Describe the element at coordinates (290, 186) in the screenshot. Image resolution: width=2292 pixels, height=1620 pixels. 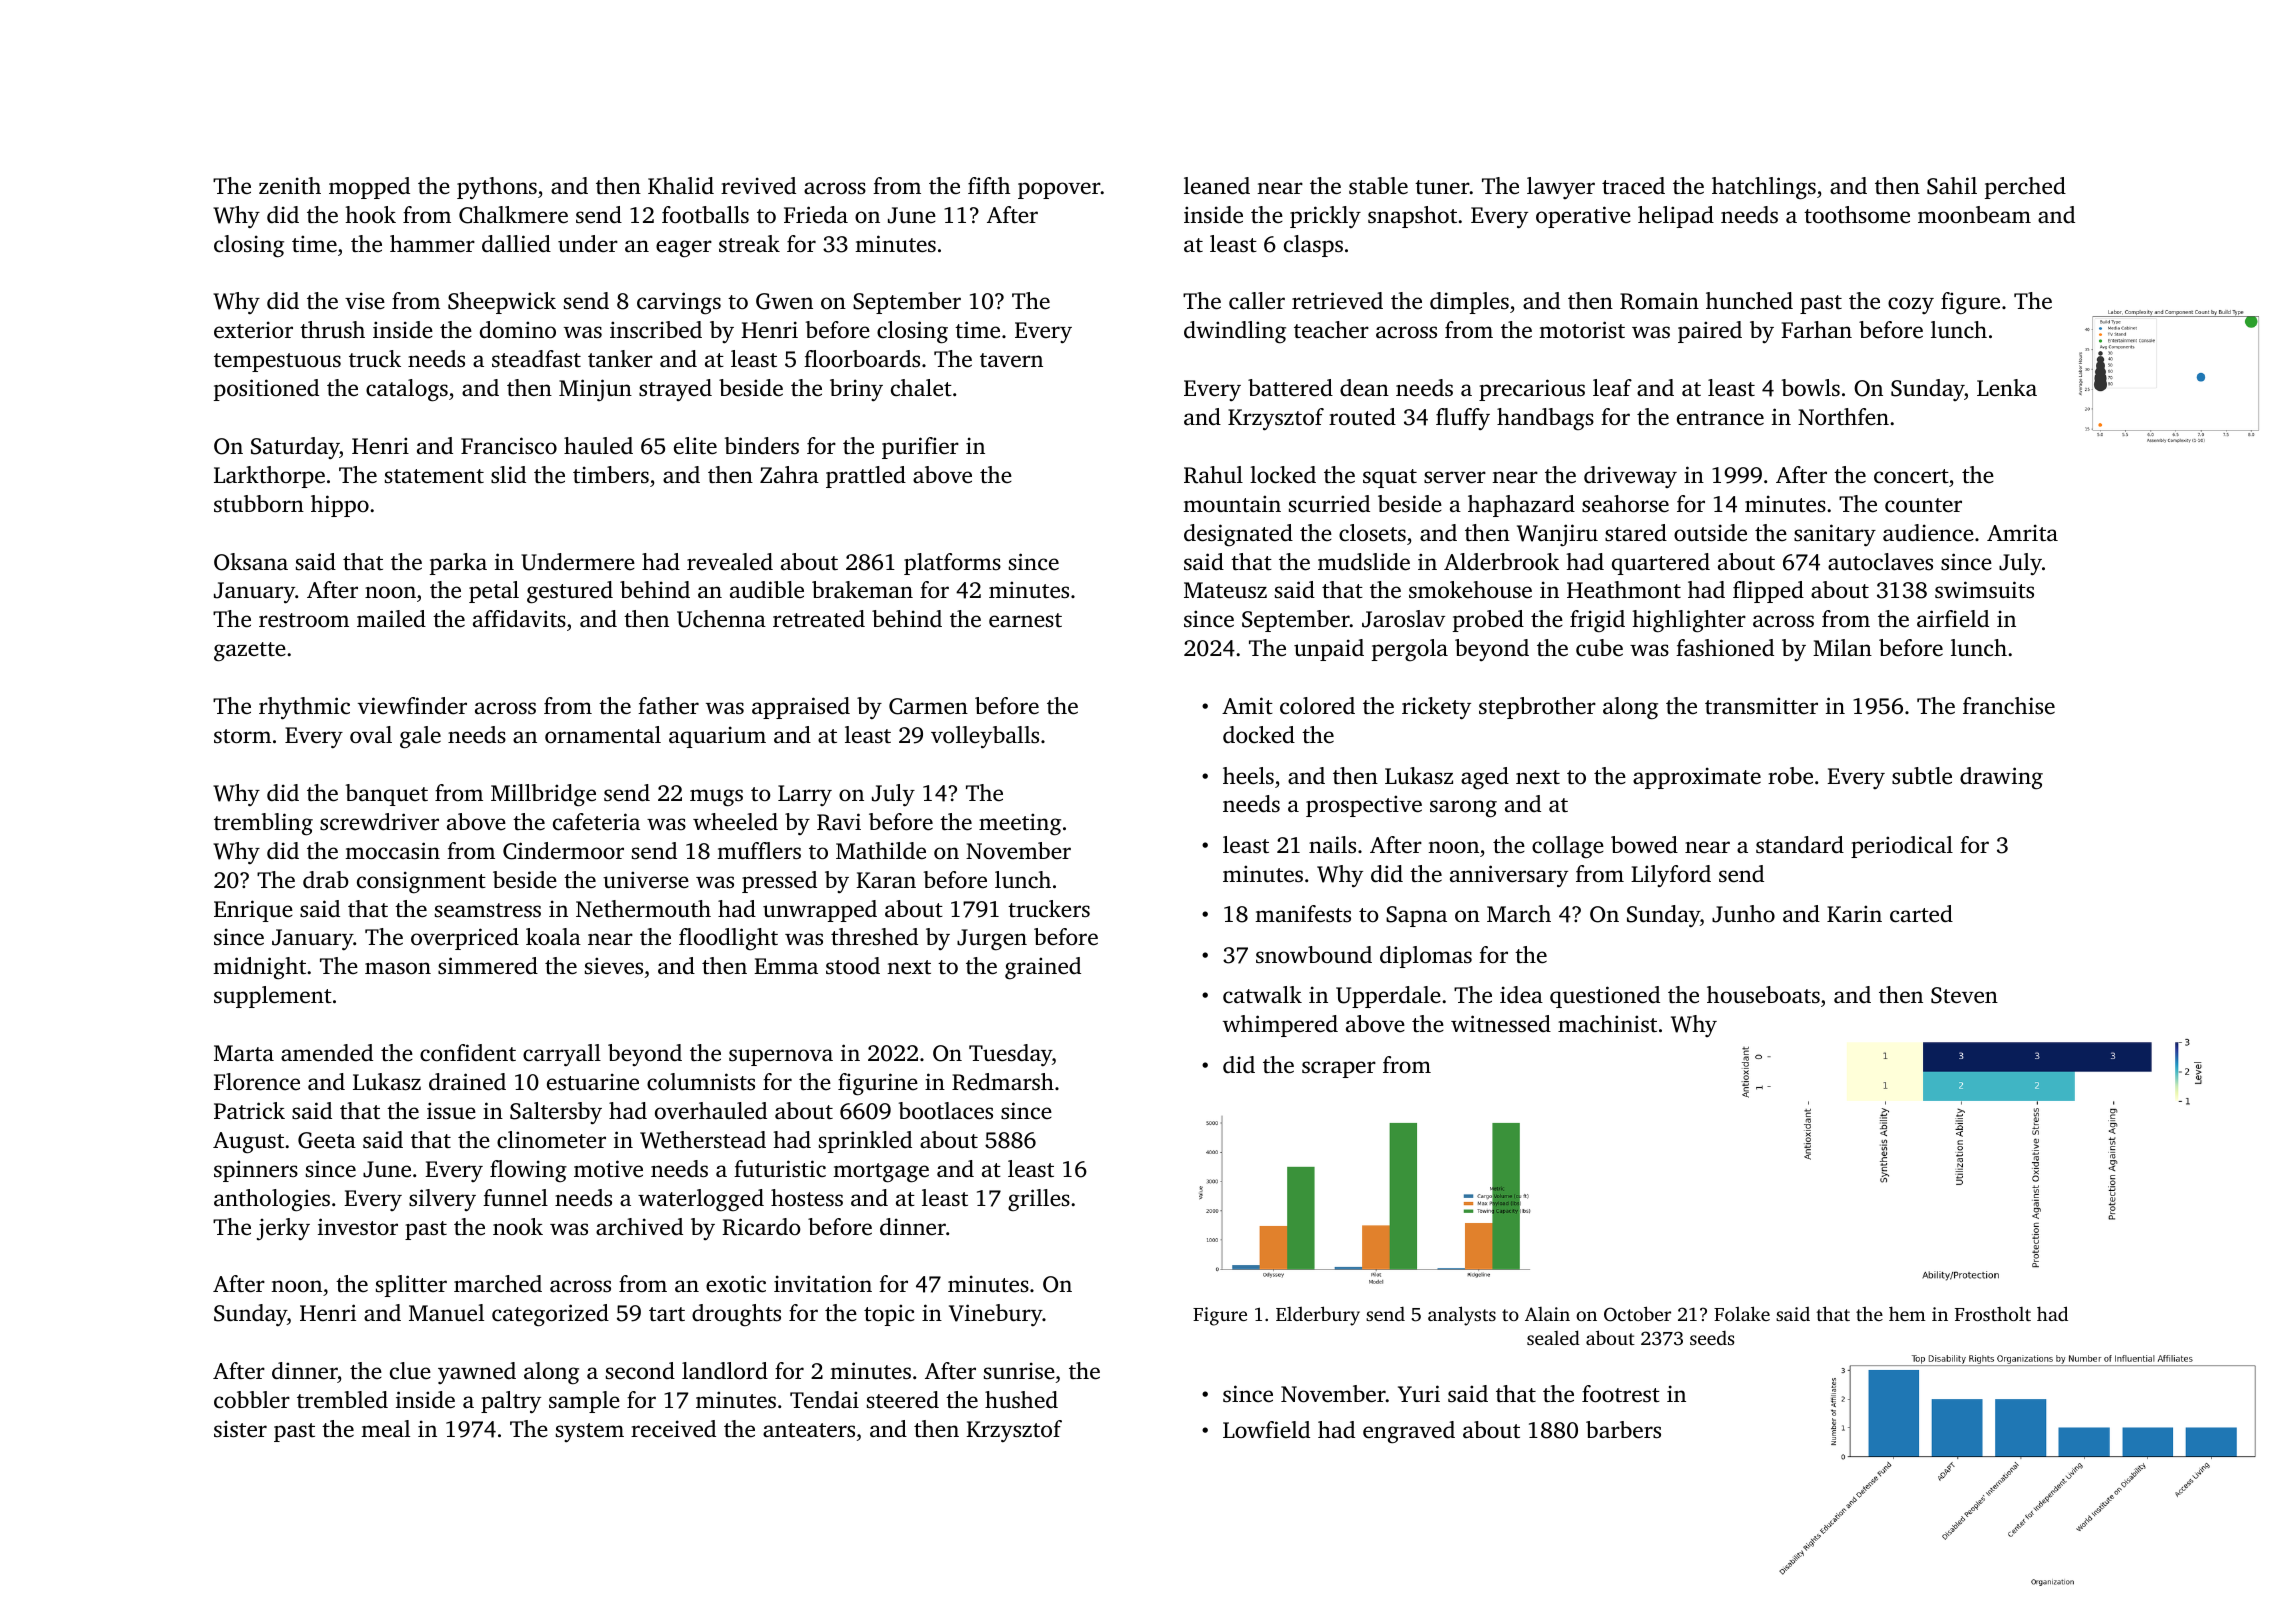
I see `zenith` at that location.
